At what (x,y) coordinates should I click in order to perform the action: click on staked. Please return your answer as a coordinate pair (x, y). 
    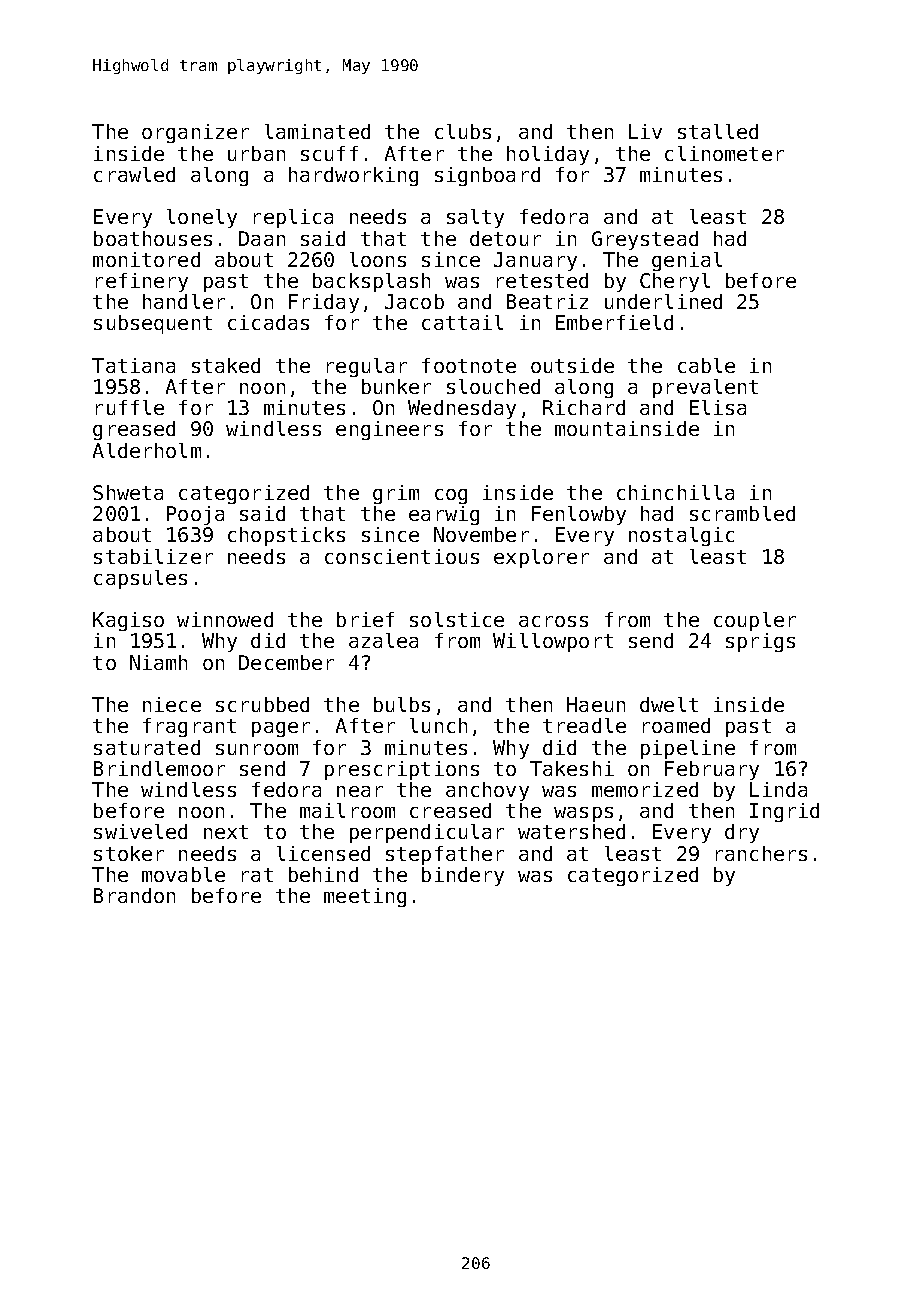
    Looking at the image, I should click on (226, 365).
